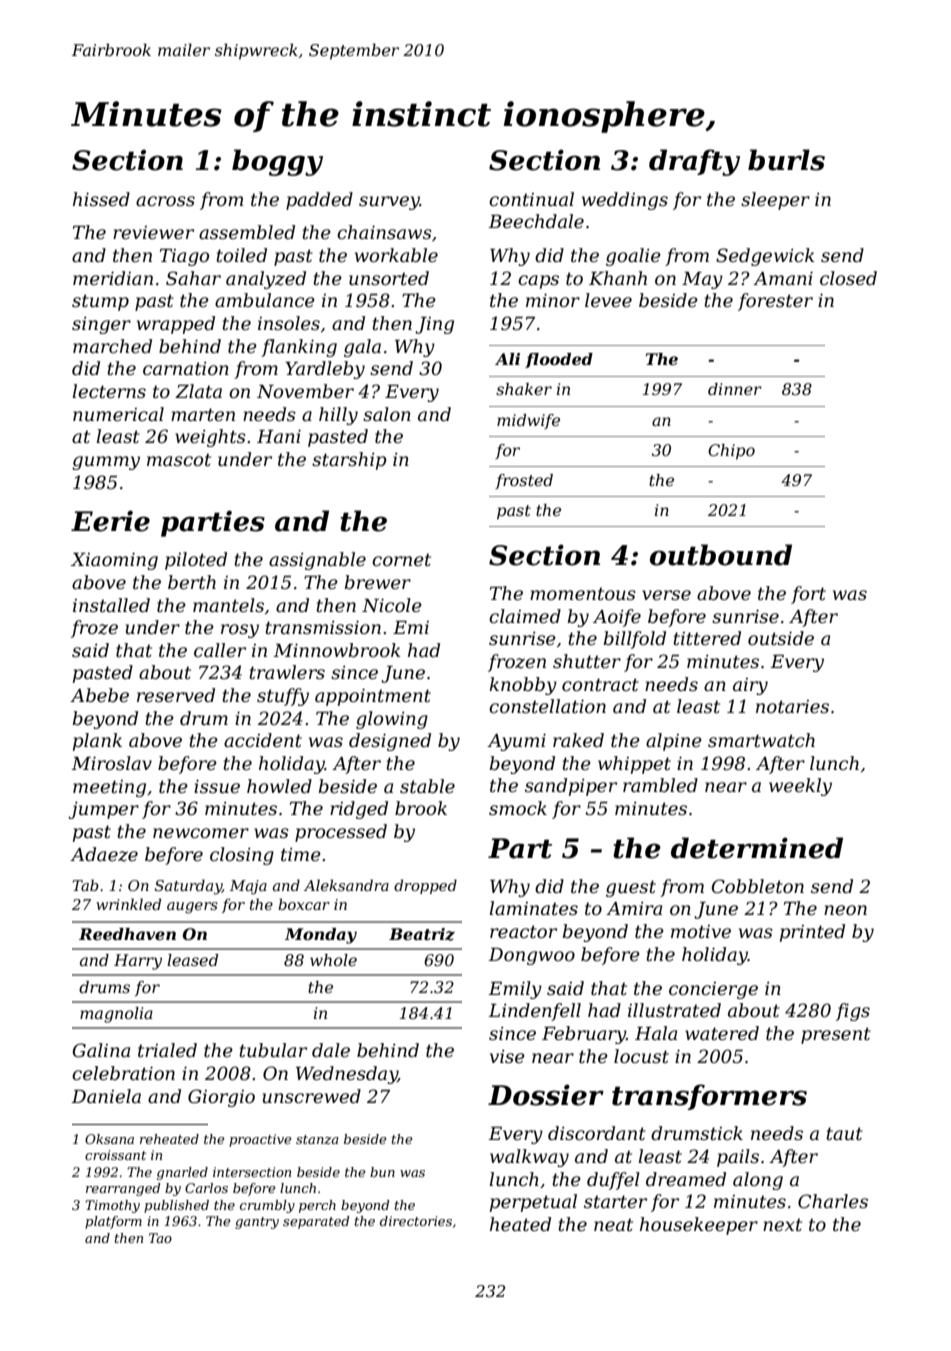 This page has height=1351, width=951. What do you see at coordinates (118, 414) in the page?
I see `numerical` at bounding box center [118, 414].
